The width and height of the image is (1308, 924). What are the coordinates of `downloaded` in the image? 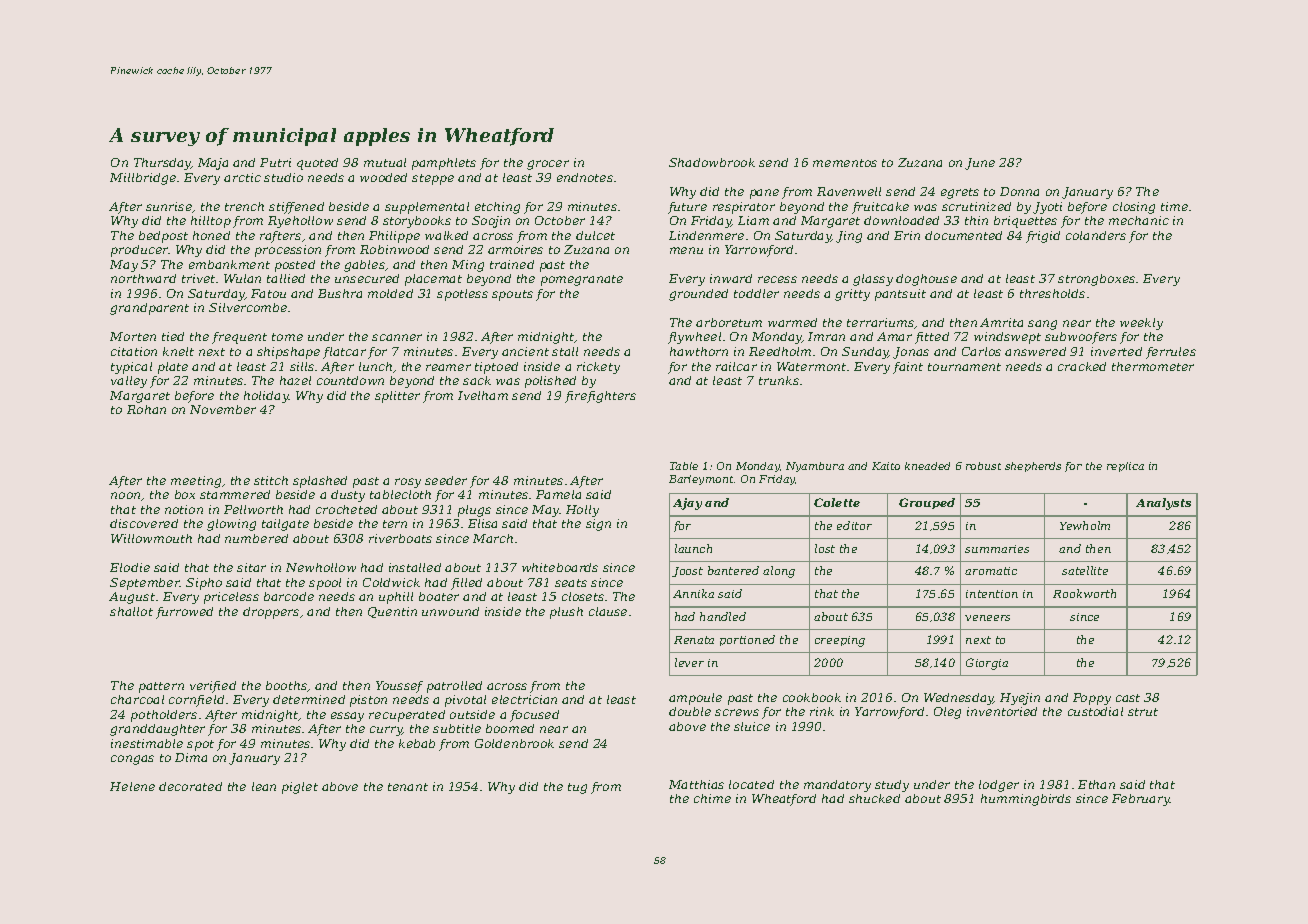 It's located at (901, 220).
